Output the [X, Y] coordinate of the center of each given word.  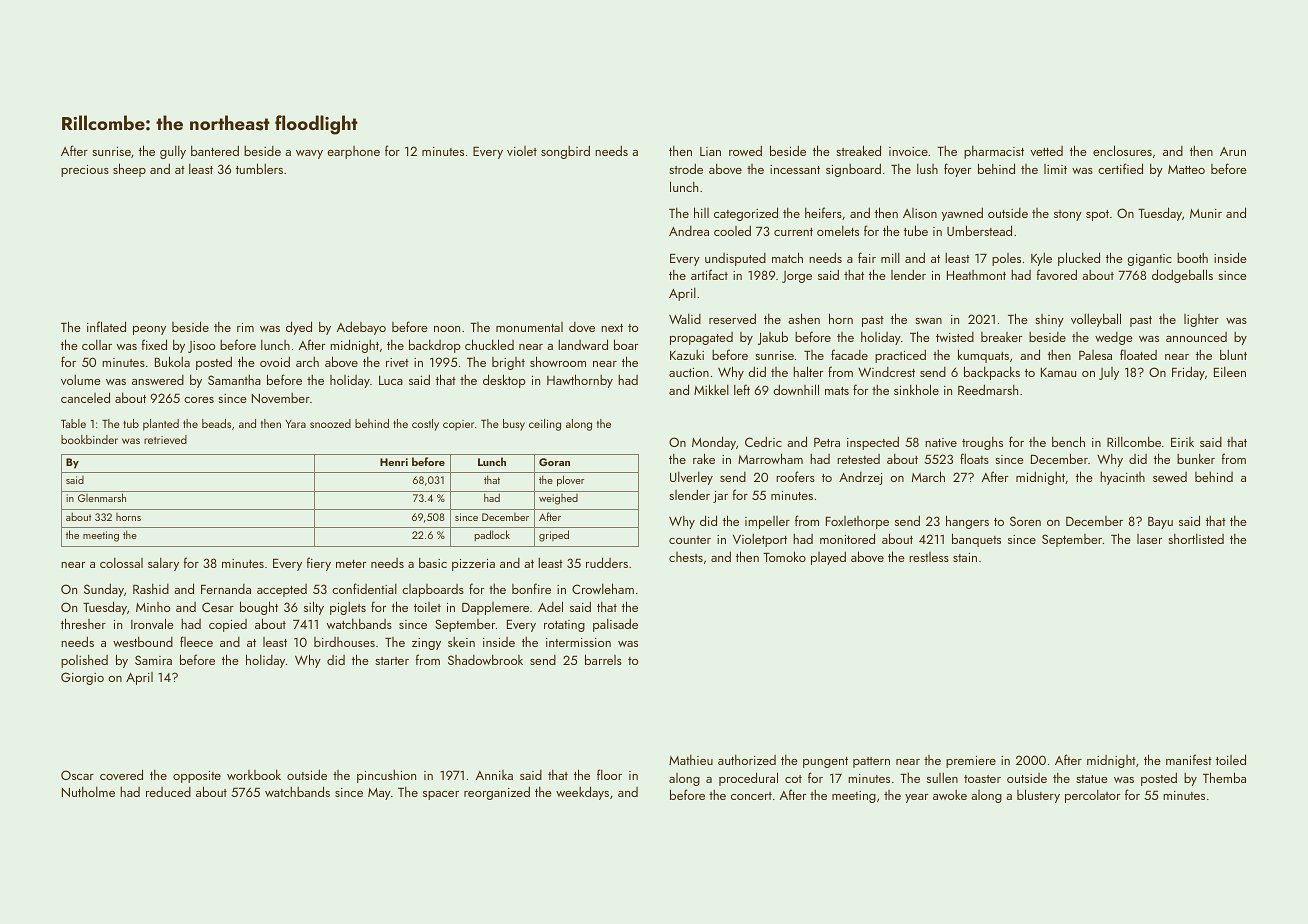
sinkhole [916, 389]
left [742, 389]
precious [85, 171]
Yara [295, 424]
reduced [168, 792]
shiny [1049, 320]
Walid [685, 319]
